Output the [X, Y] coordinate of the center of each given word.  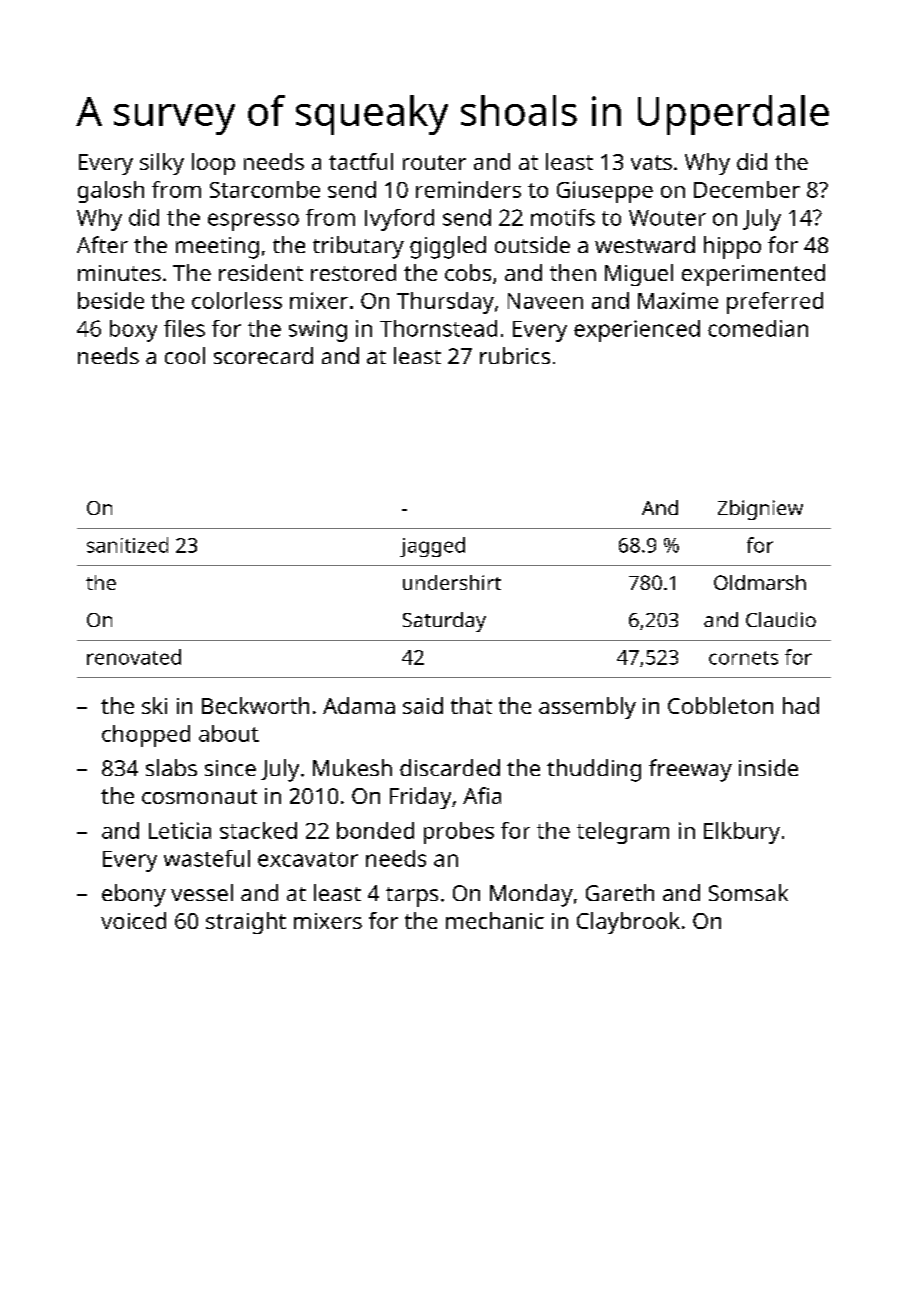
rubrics [515, 355]
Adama [359, 705]
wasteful [207, 858]
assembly [587, 708]
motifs [563, 217]
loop [213, 164]
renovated [134, 657]
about [229, 733]
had [801, 705]
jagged [432, 547]
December [747, 189]
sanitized [127, 545]
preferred [775, 303]
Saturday [444, 622]
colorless [237, 300]
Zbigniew [760, 510]
